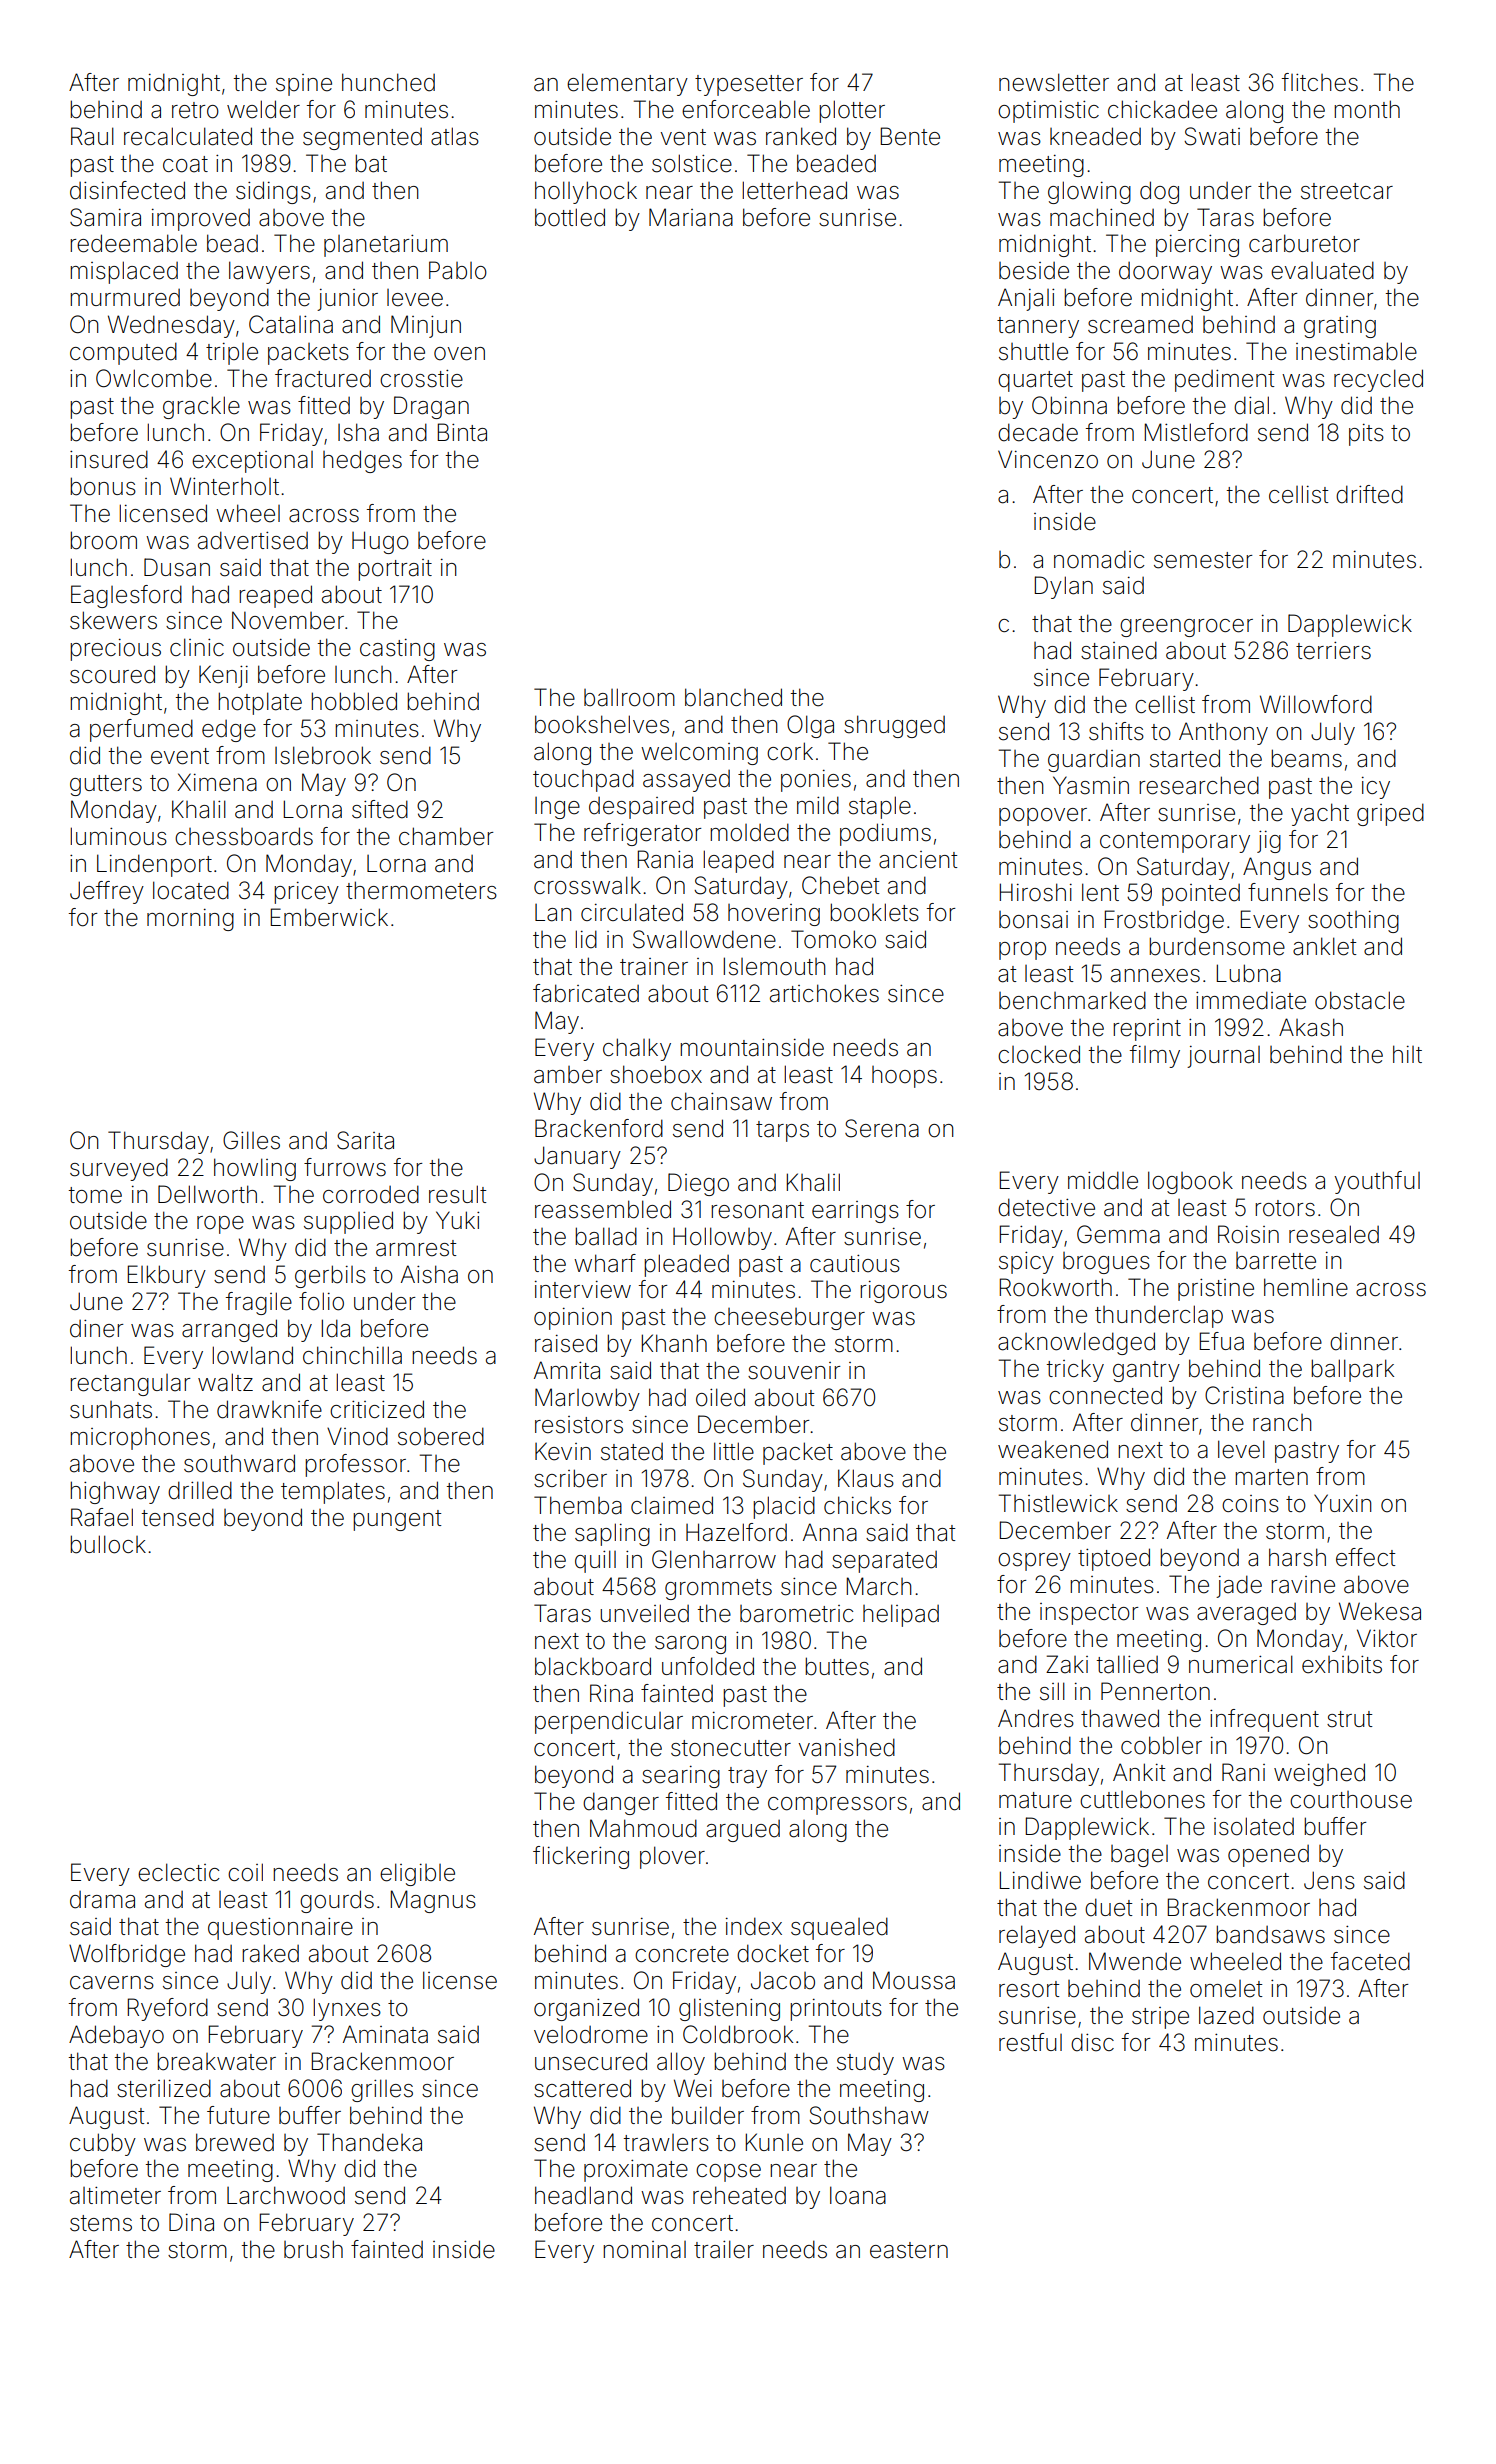 This image has height=2464, width=1496. What do you see at coordinates (115, 650) in the image?
I see `precious` at bounding box center [115, 650].
